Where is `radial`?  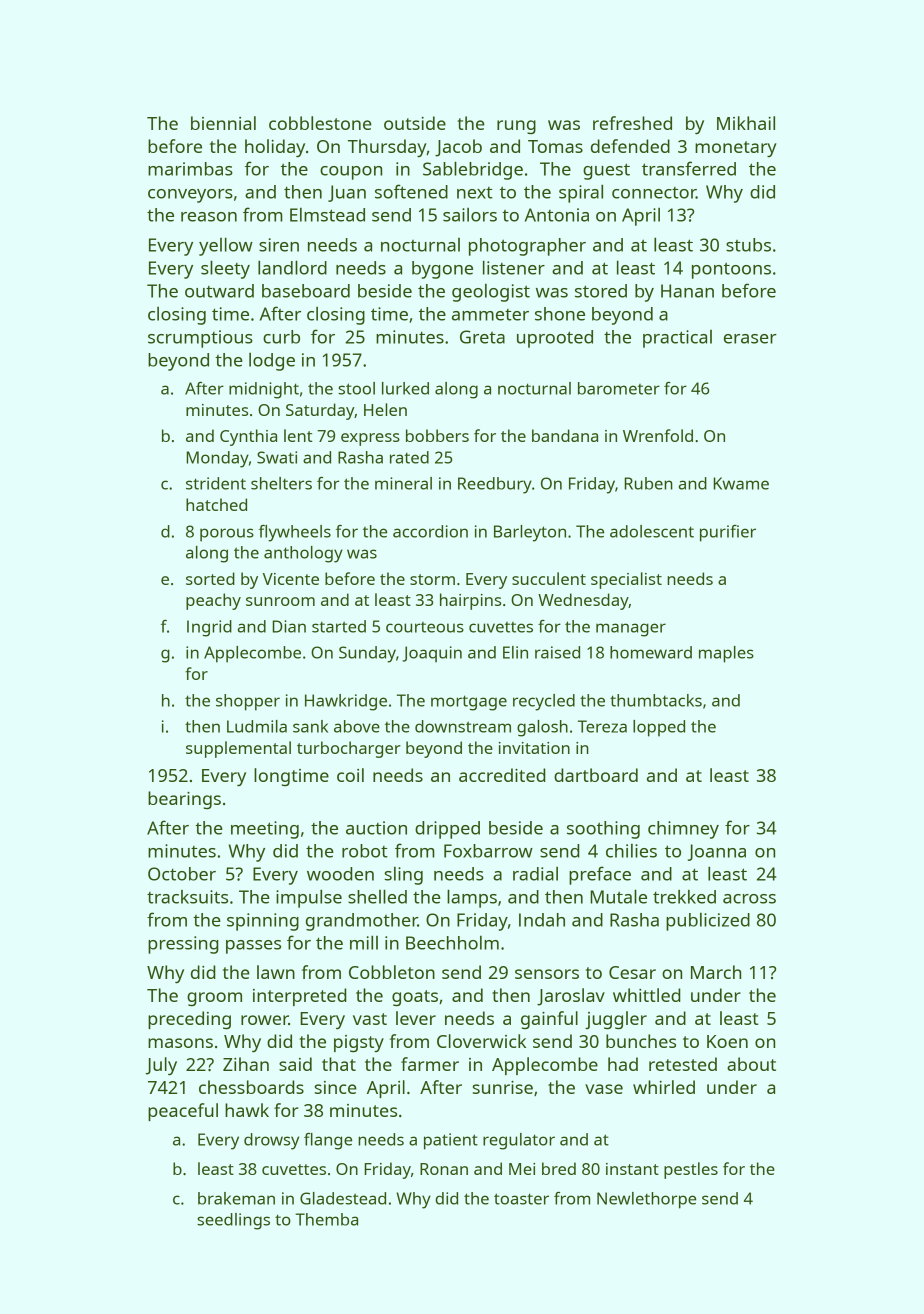
radial is located at coordinates (535, 874).
